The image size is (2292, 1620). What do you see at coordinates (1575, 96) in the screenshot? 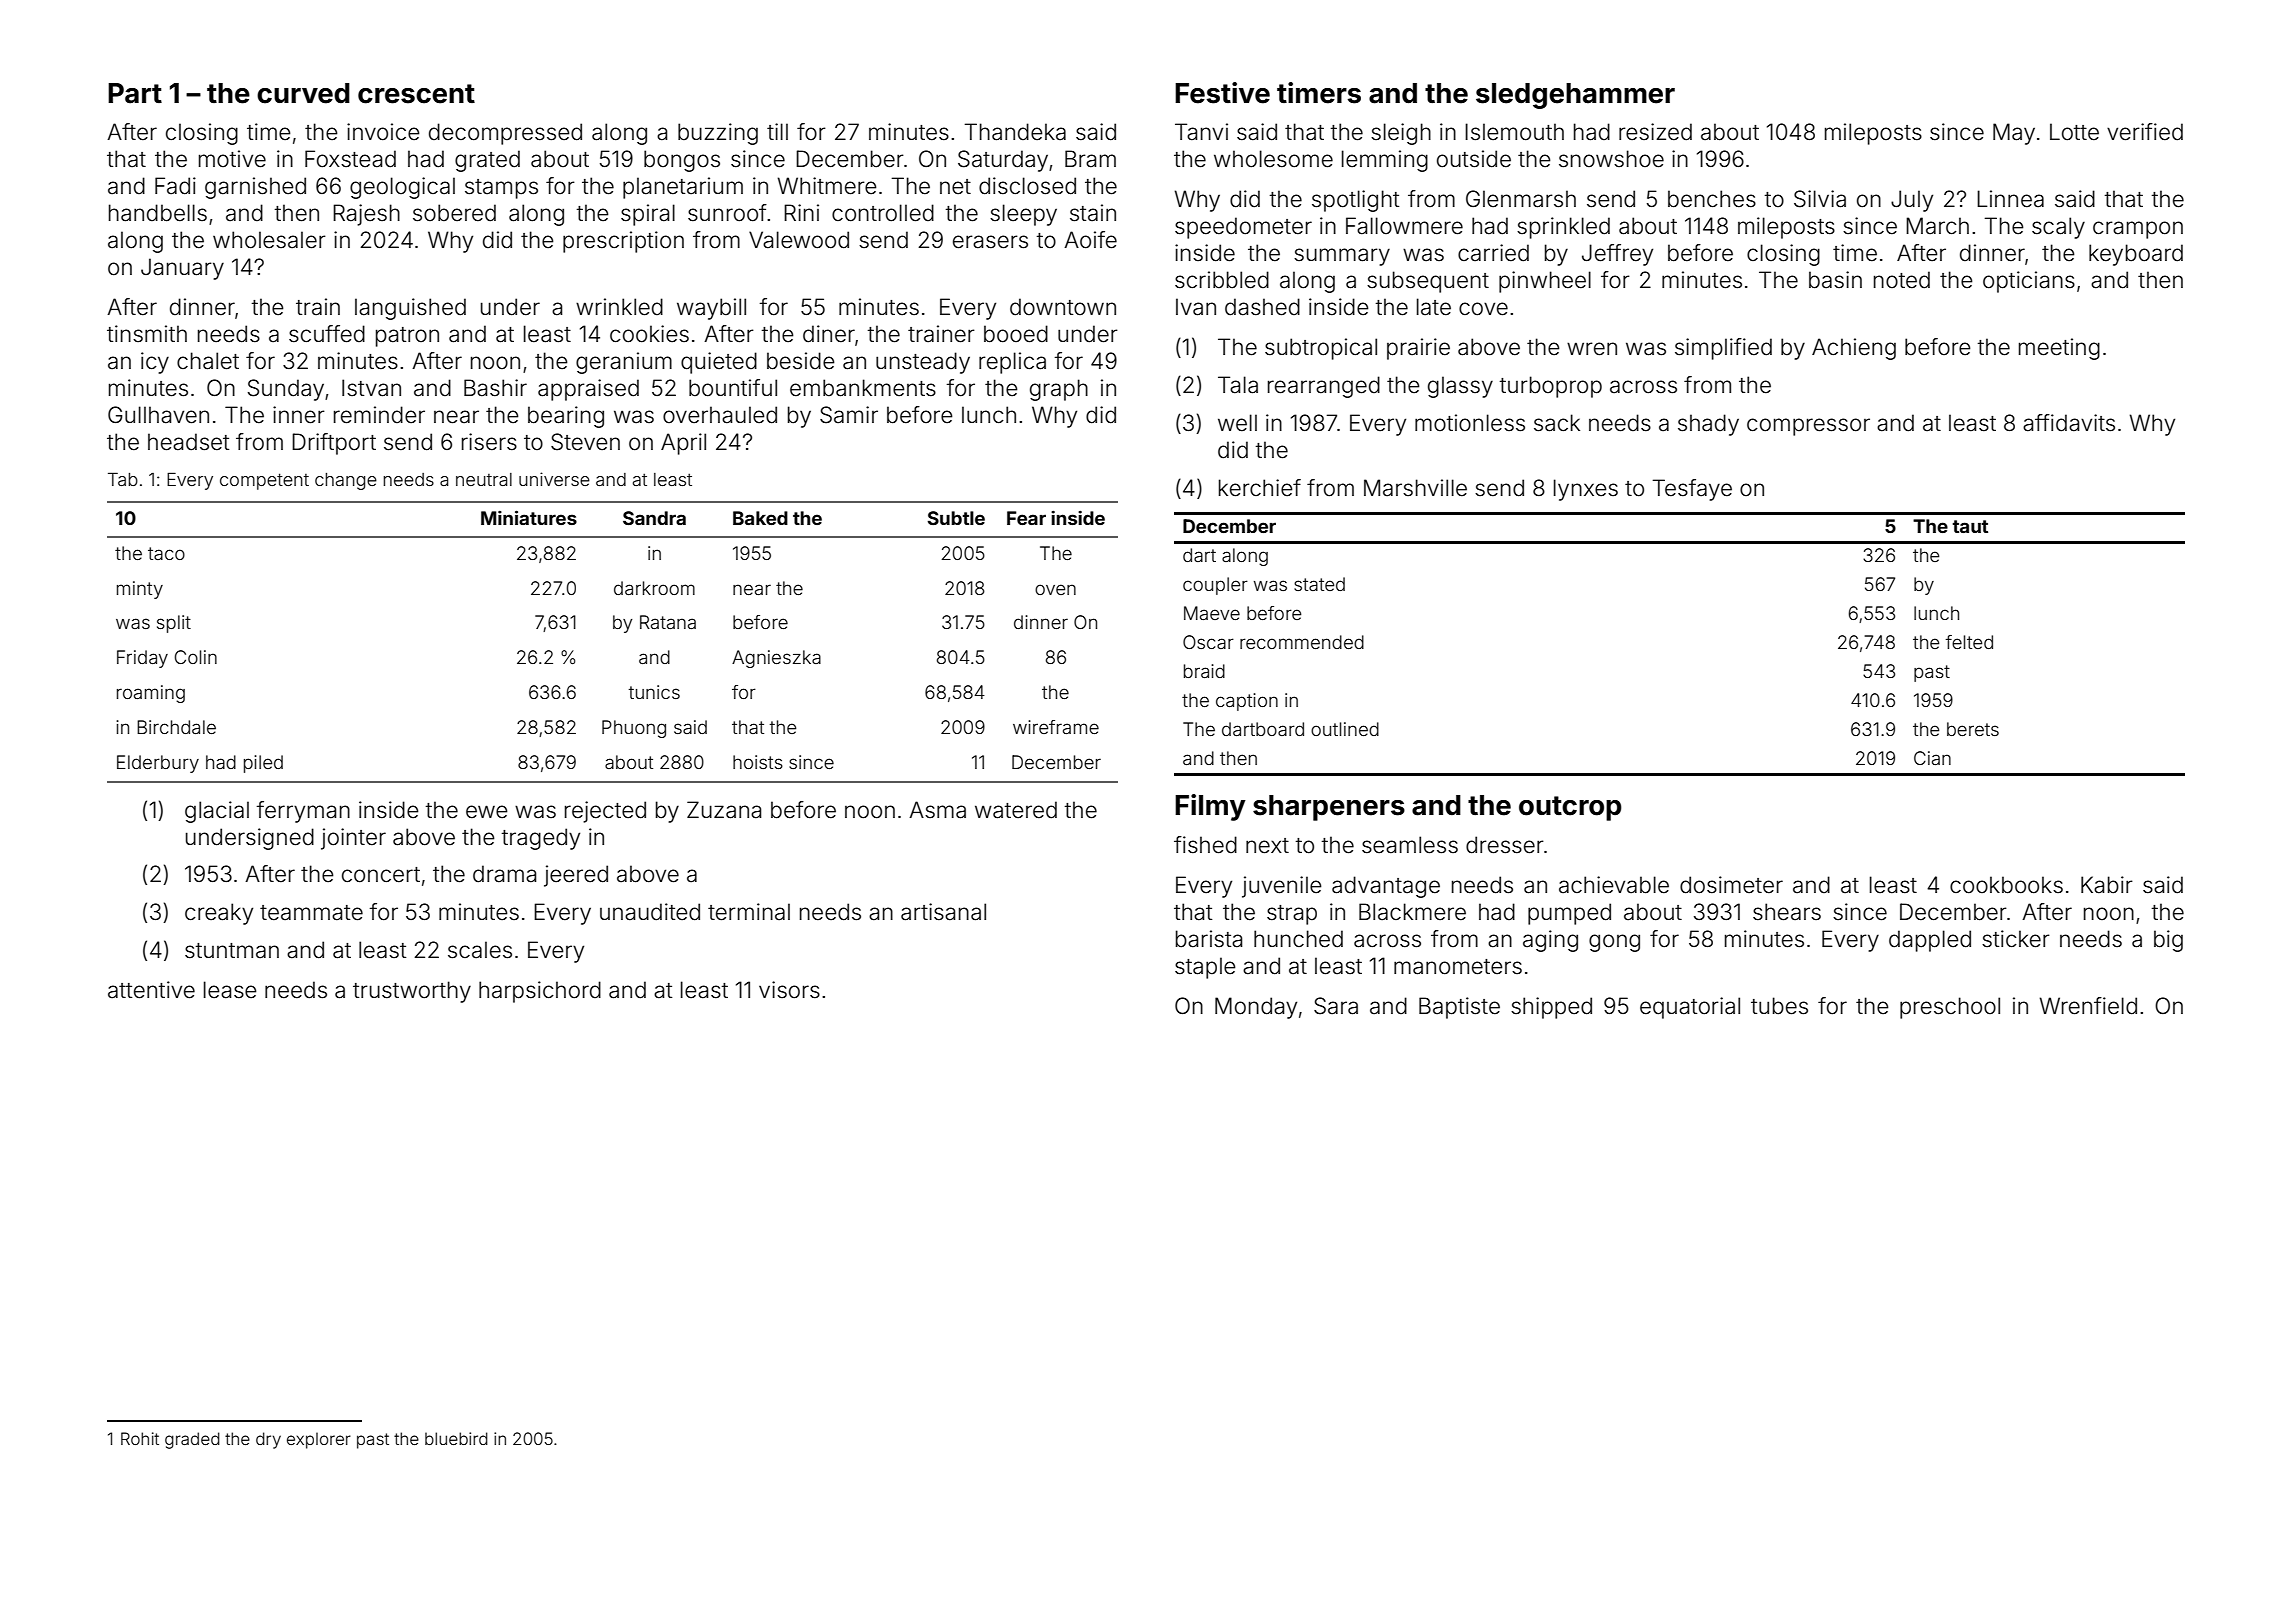
I see `sledgehammer` at bounding box center [1575, 96].
